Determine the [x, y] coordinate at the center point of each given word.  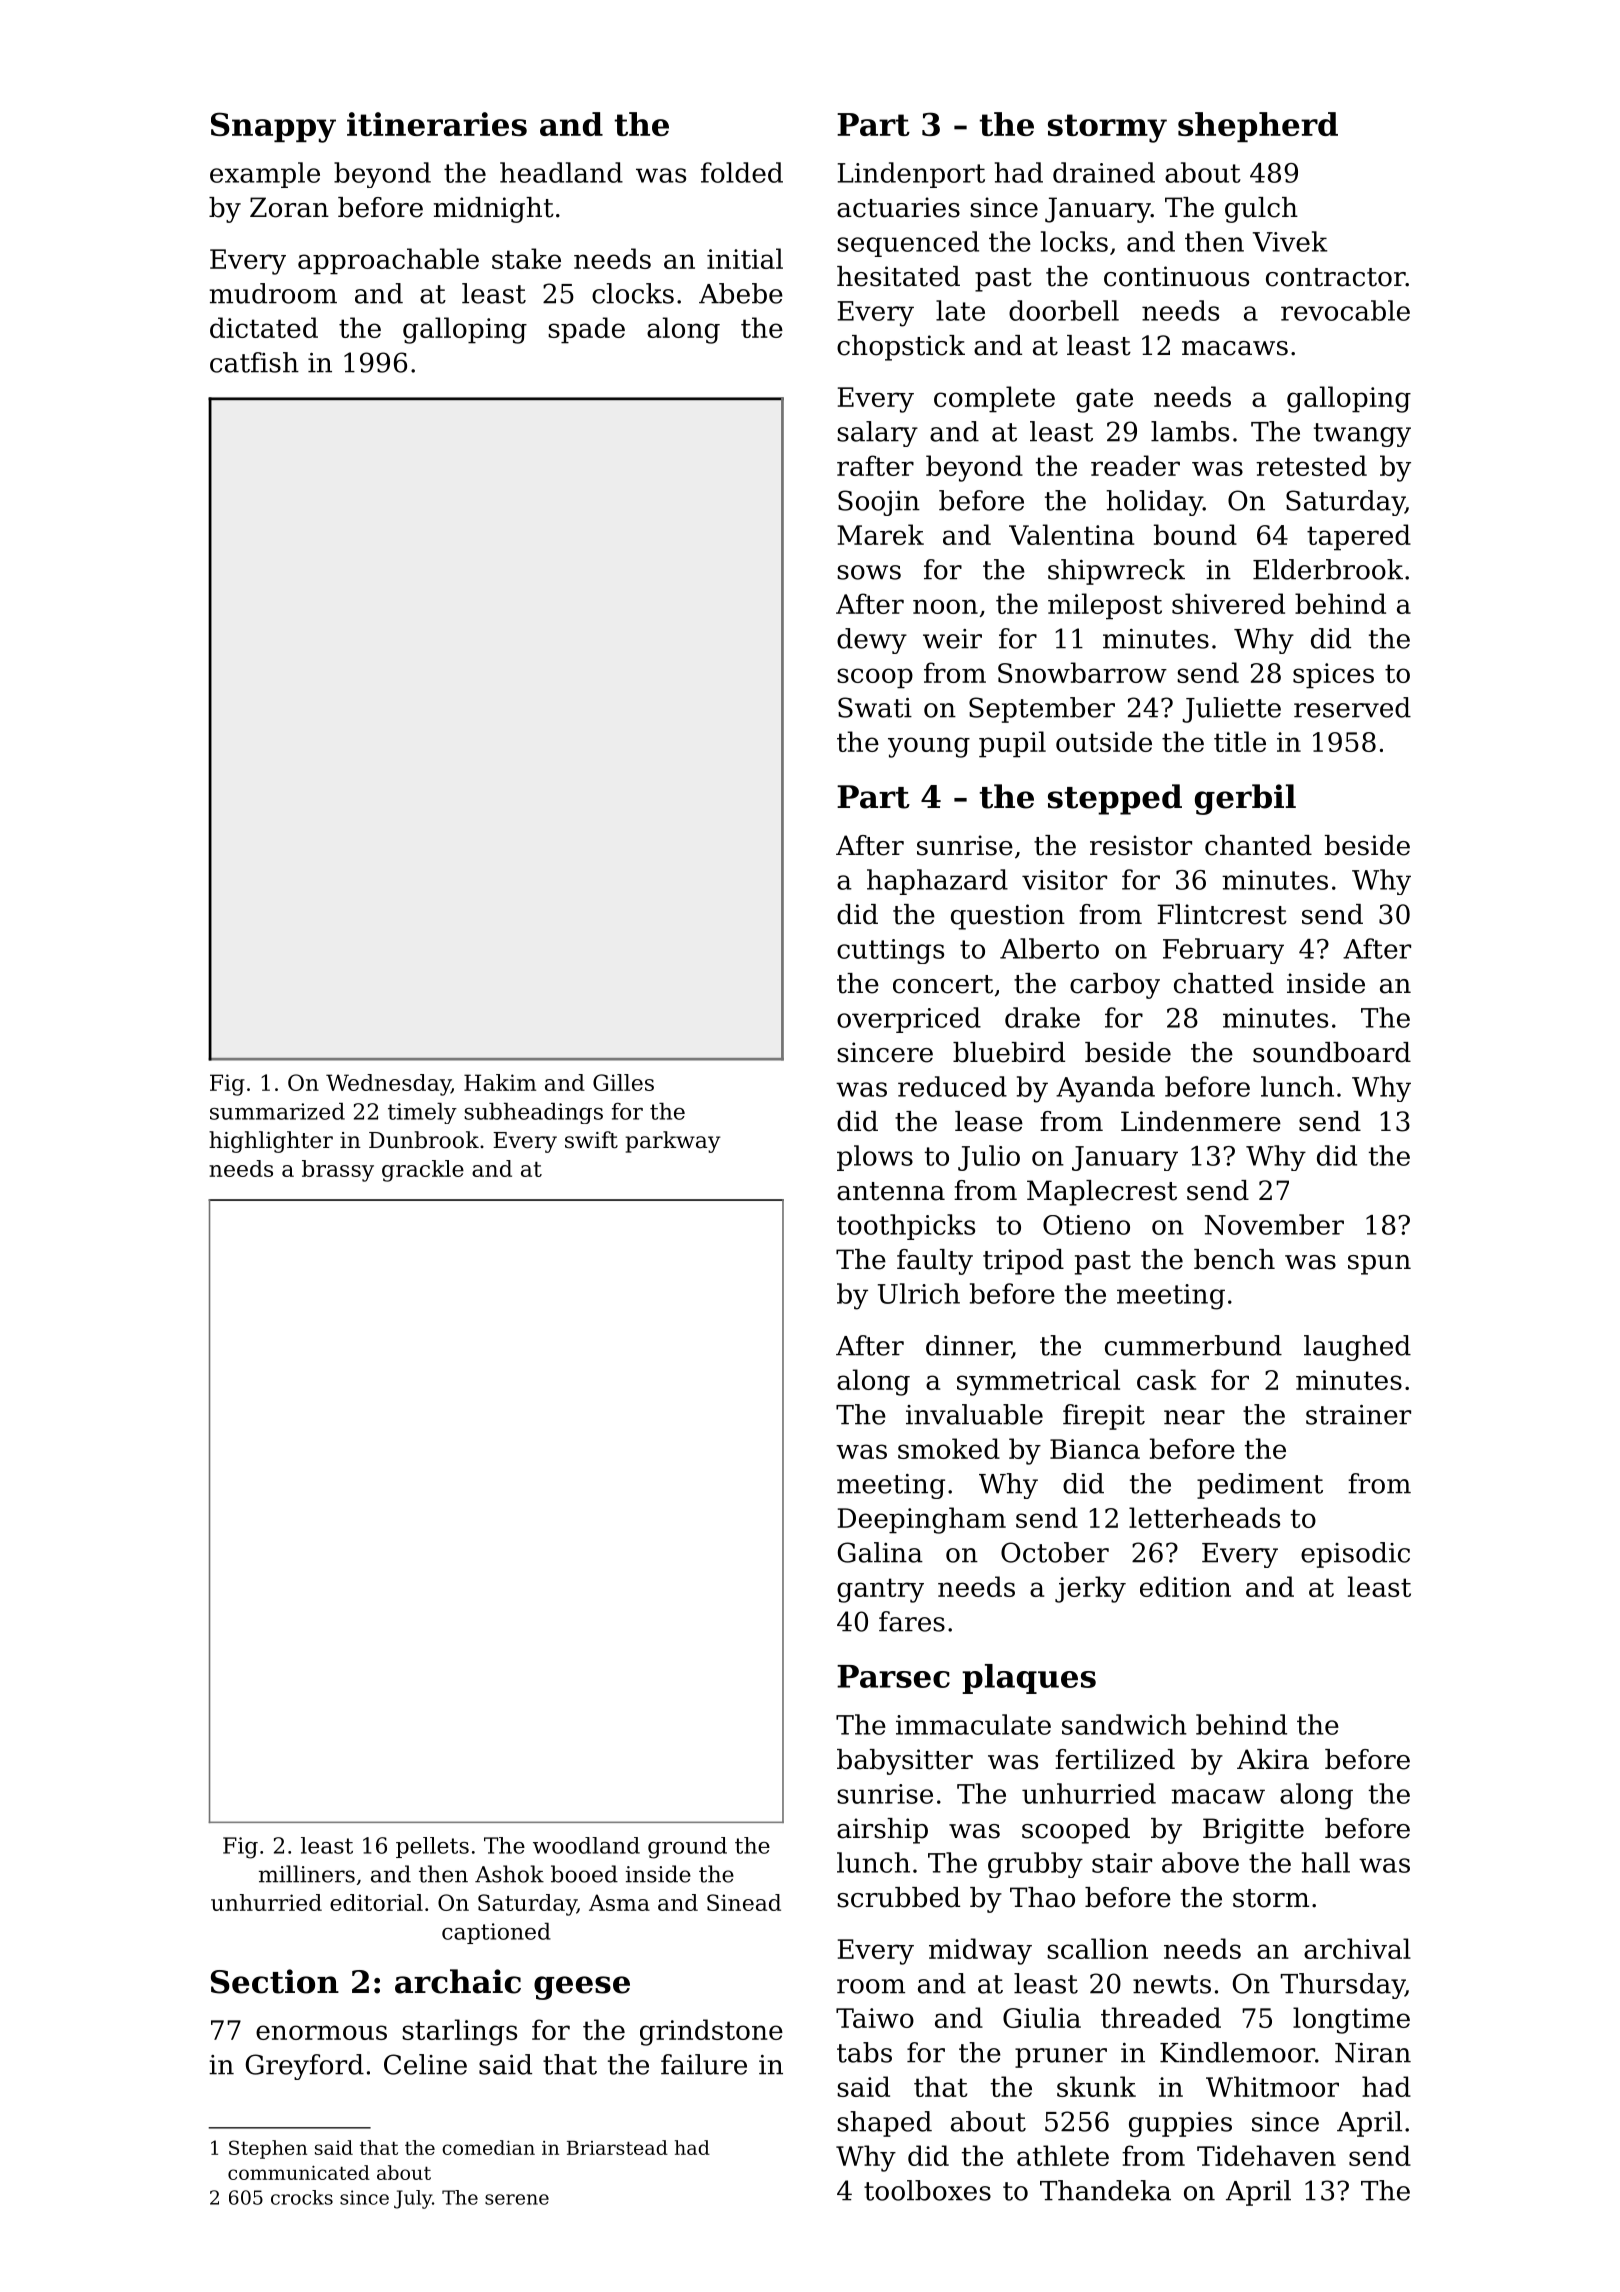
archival [1357, 1948]
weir [952, 639]
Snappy [273, 127]
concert [943, 984]
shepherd [1258, 127]
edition [1185, 1586]
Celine [425, 2064]
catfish [254, 362]
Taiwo [875, 2018]
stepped [1115, 799]
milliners [307, 1874]
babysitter [905, 1762]
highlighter [271, 1142]
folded [742, 172]
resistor [1141, 845]
